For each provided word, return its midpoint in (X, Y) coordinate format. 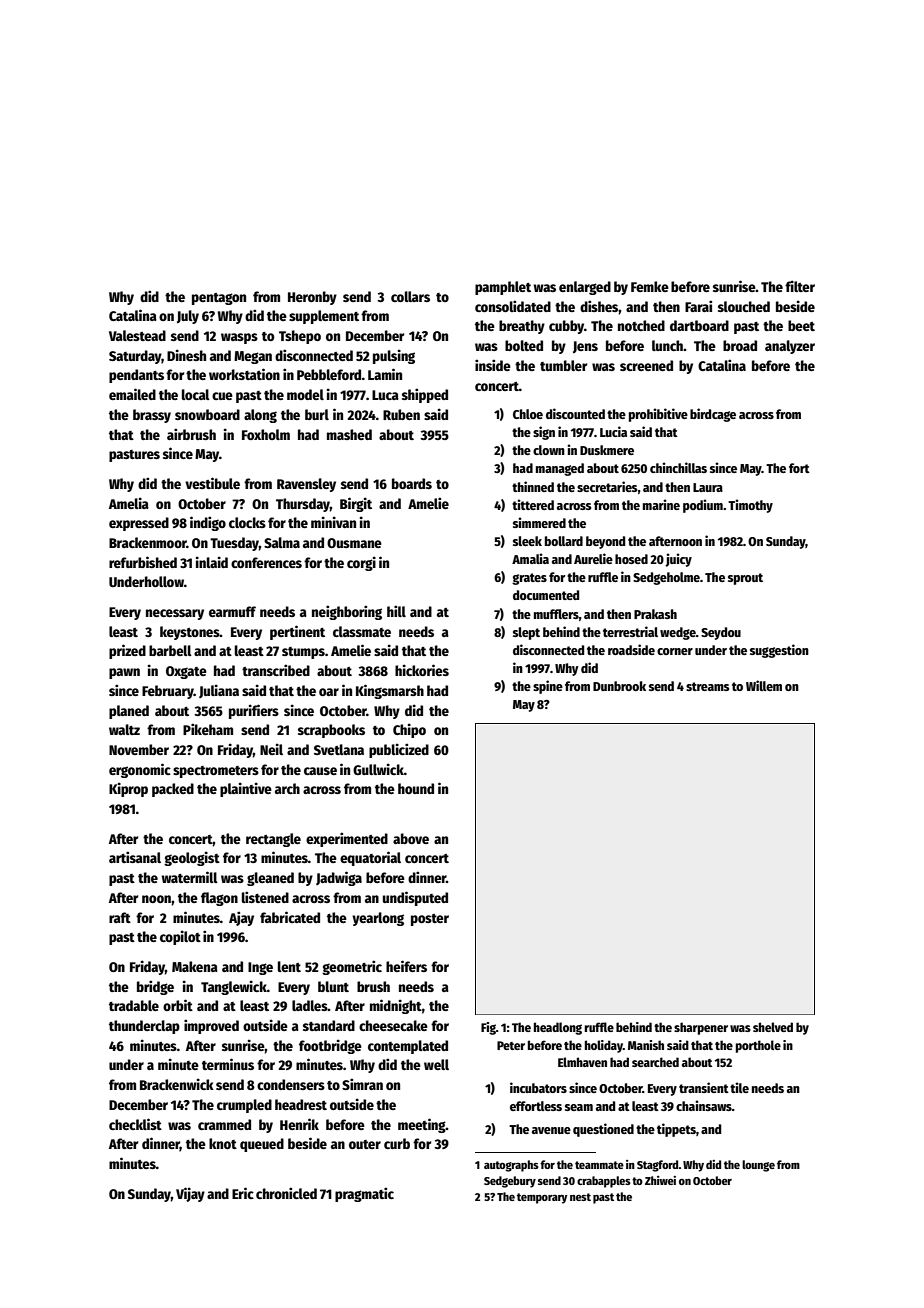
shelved (773, 1027)
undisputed (415, 898)
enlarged (585, 288)
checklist (135, 1124)
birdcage (713, 415)
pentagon (219, 299)
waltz (124, 729)
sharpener (701, 1028)
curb (397, 1143)
